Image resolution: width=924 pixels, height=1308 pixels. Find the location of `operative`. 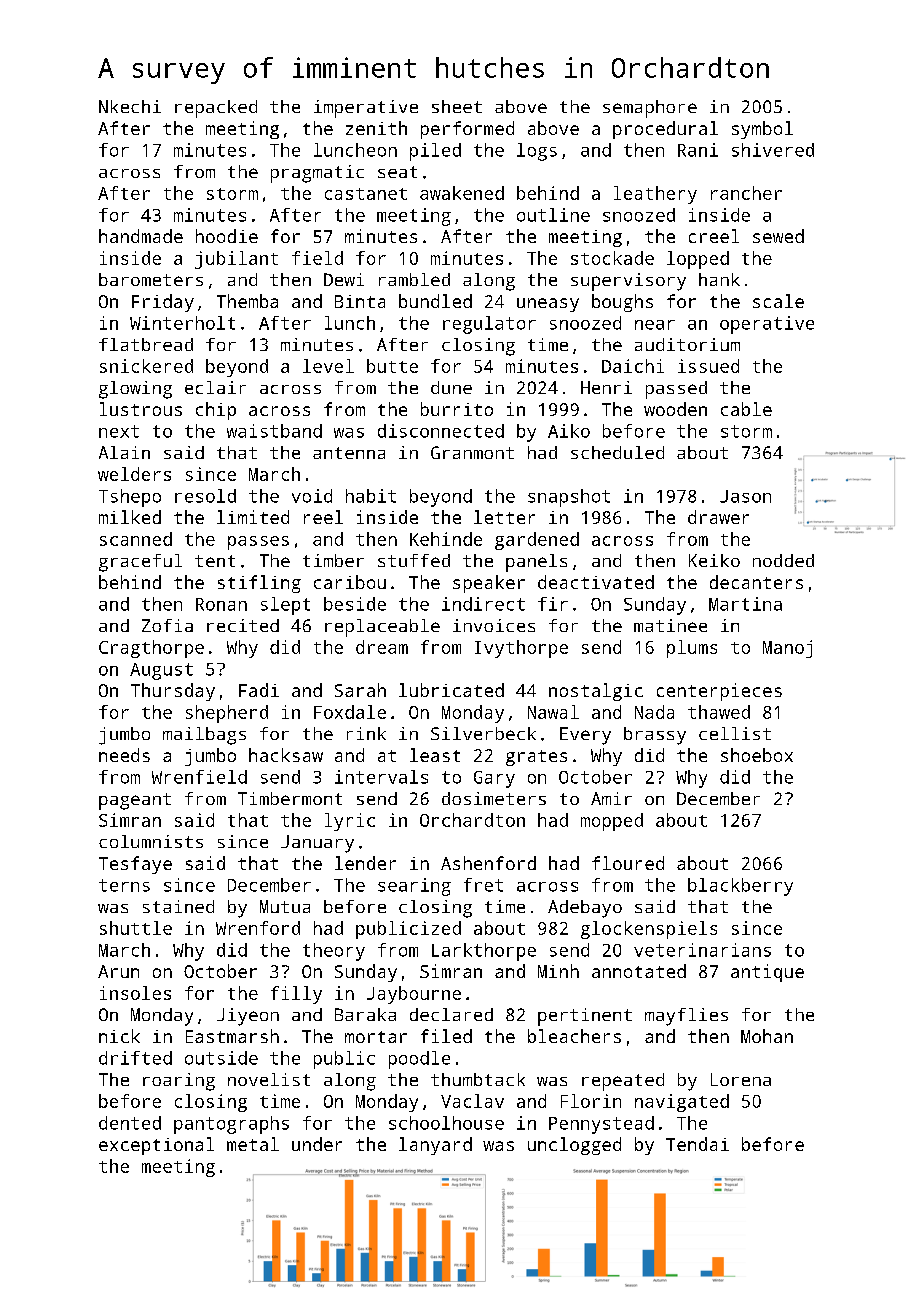

operative is located at coordinates (767, 325).
